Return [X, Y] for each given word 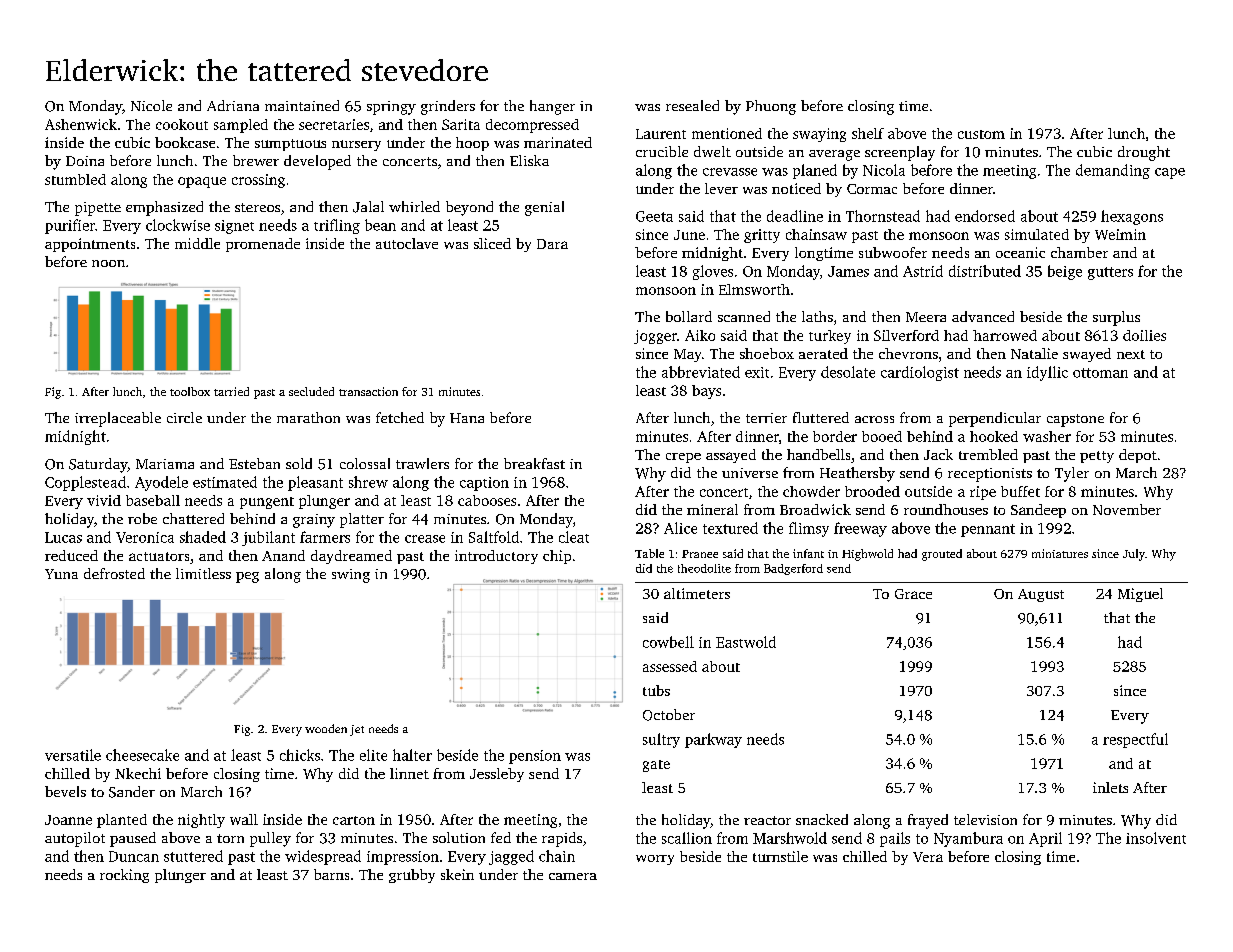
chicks [300, 755]
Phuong [771, 107]
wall [244, 819]
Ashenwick [81, 124]
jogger [655, 337]
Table [649, 553]
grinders [448, 107]
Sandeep [1038, 511]
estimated [225, 482]
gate [656, 766]
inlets [1110, 787]
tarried [231, 391]
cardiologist [920, 373]
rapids [562, 839]
